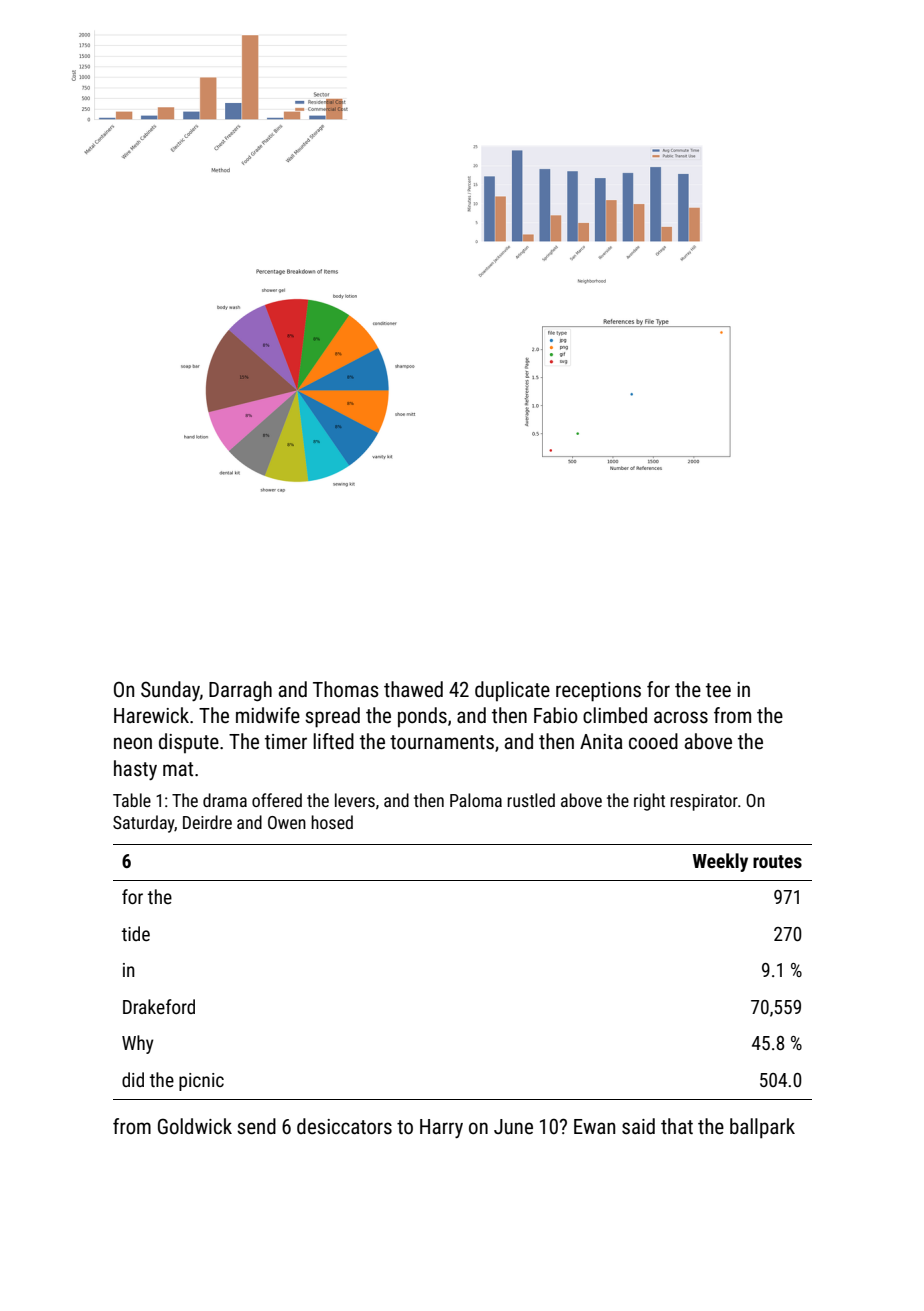  What do you see at coordinates (195, 1126) in the document?
I see `Goldwick` at bounding box center [195, 1126].
